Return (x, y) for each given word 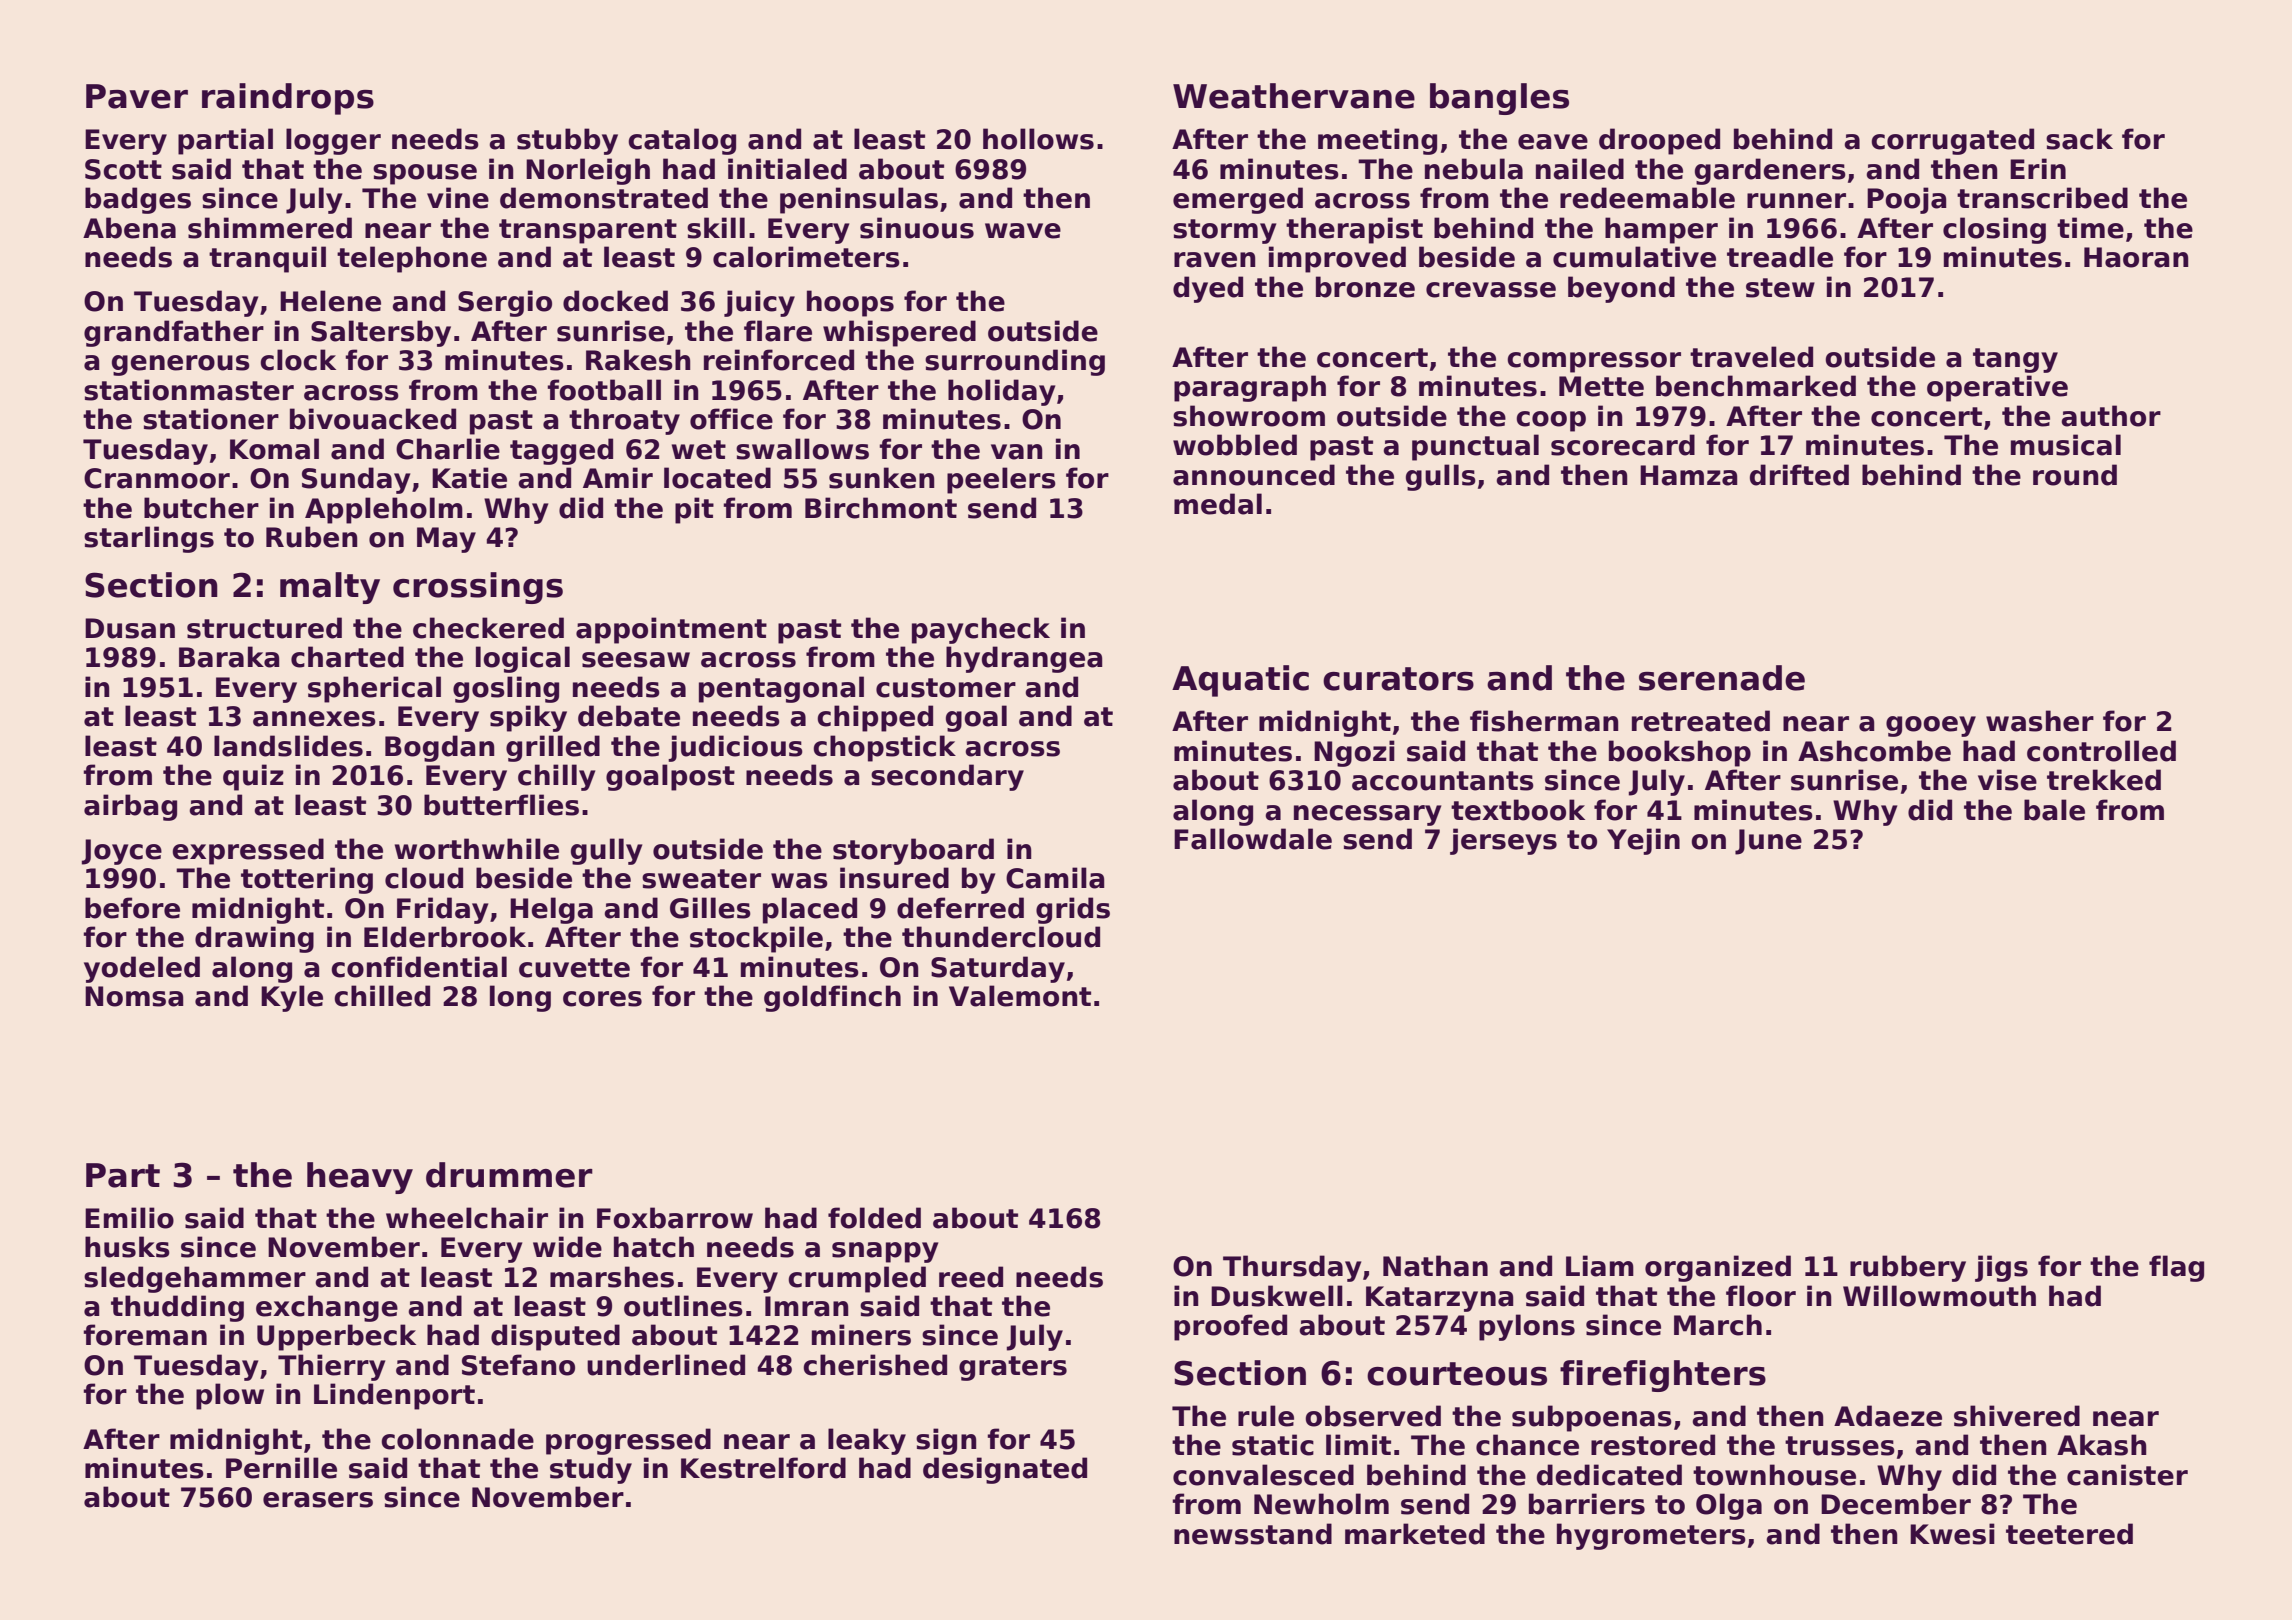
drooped (1659, 141)
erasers (318, 1500)
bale (2054, 810)
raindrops (288, 99)
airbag (130, 807)
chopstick (884, 748)
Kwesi (1952, 1534)
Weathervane (1294, 96)
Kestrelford (763, 1468)
